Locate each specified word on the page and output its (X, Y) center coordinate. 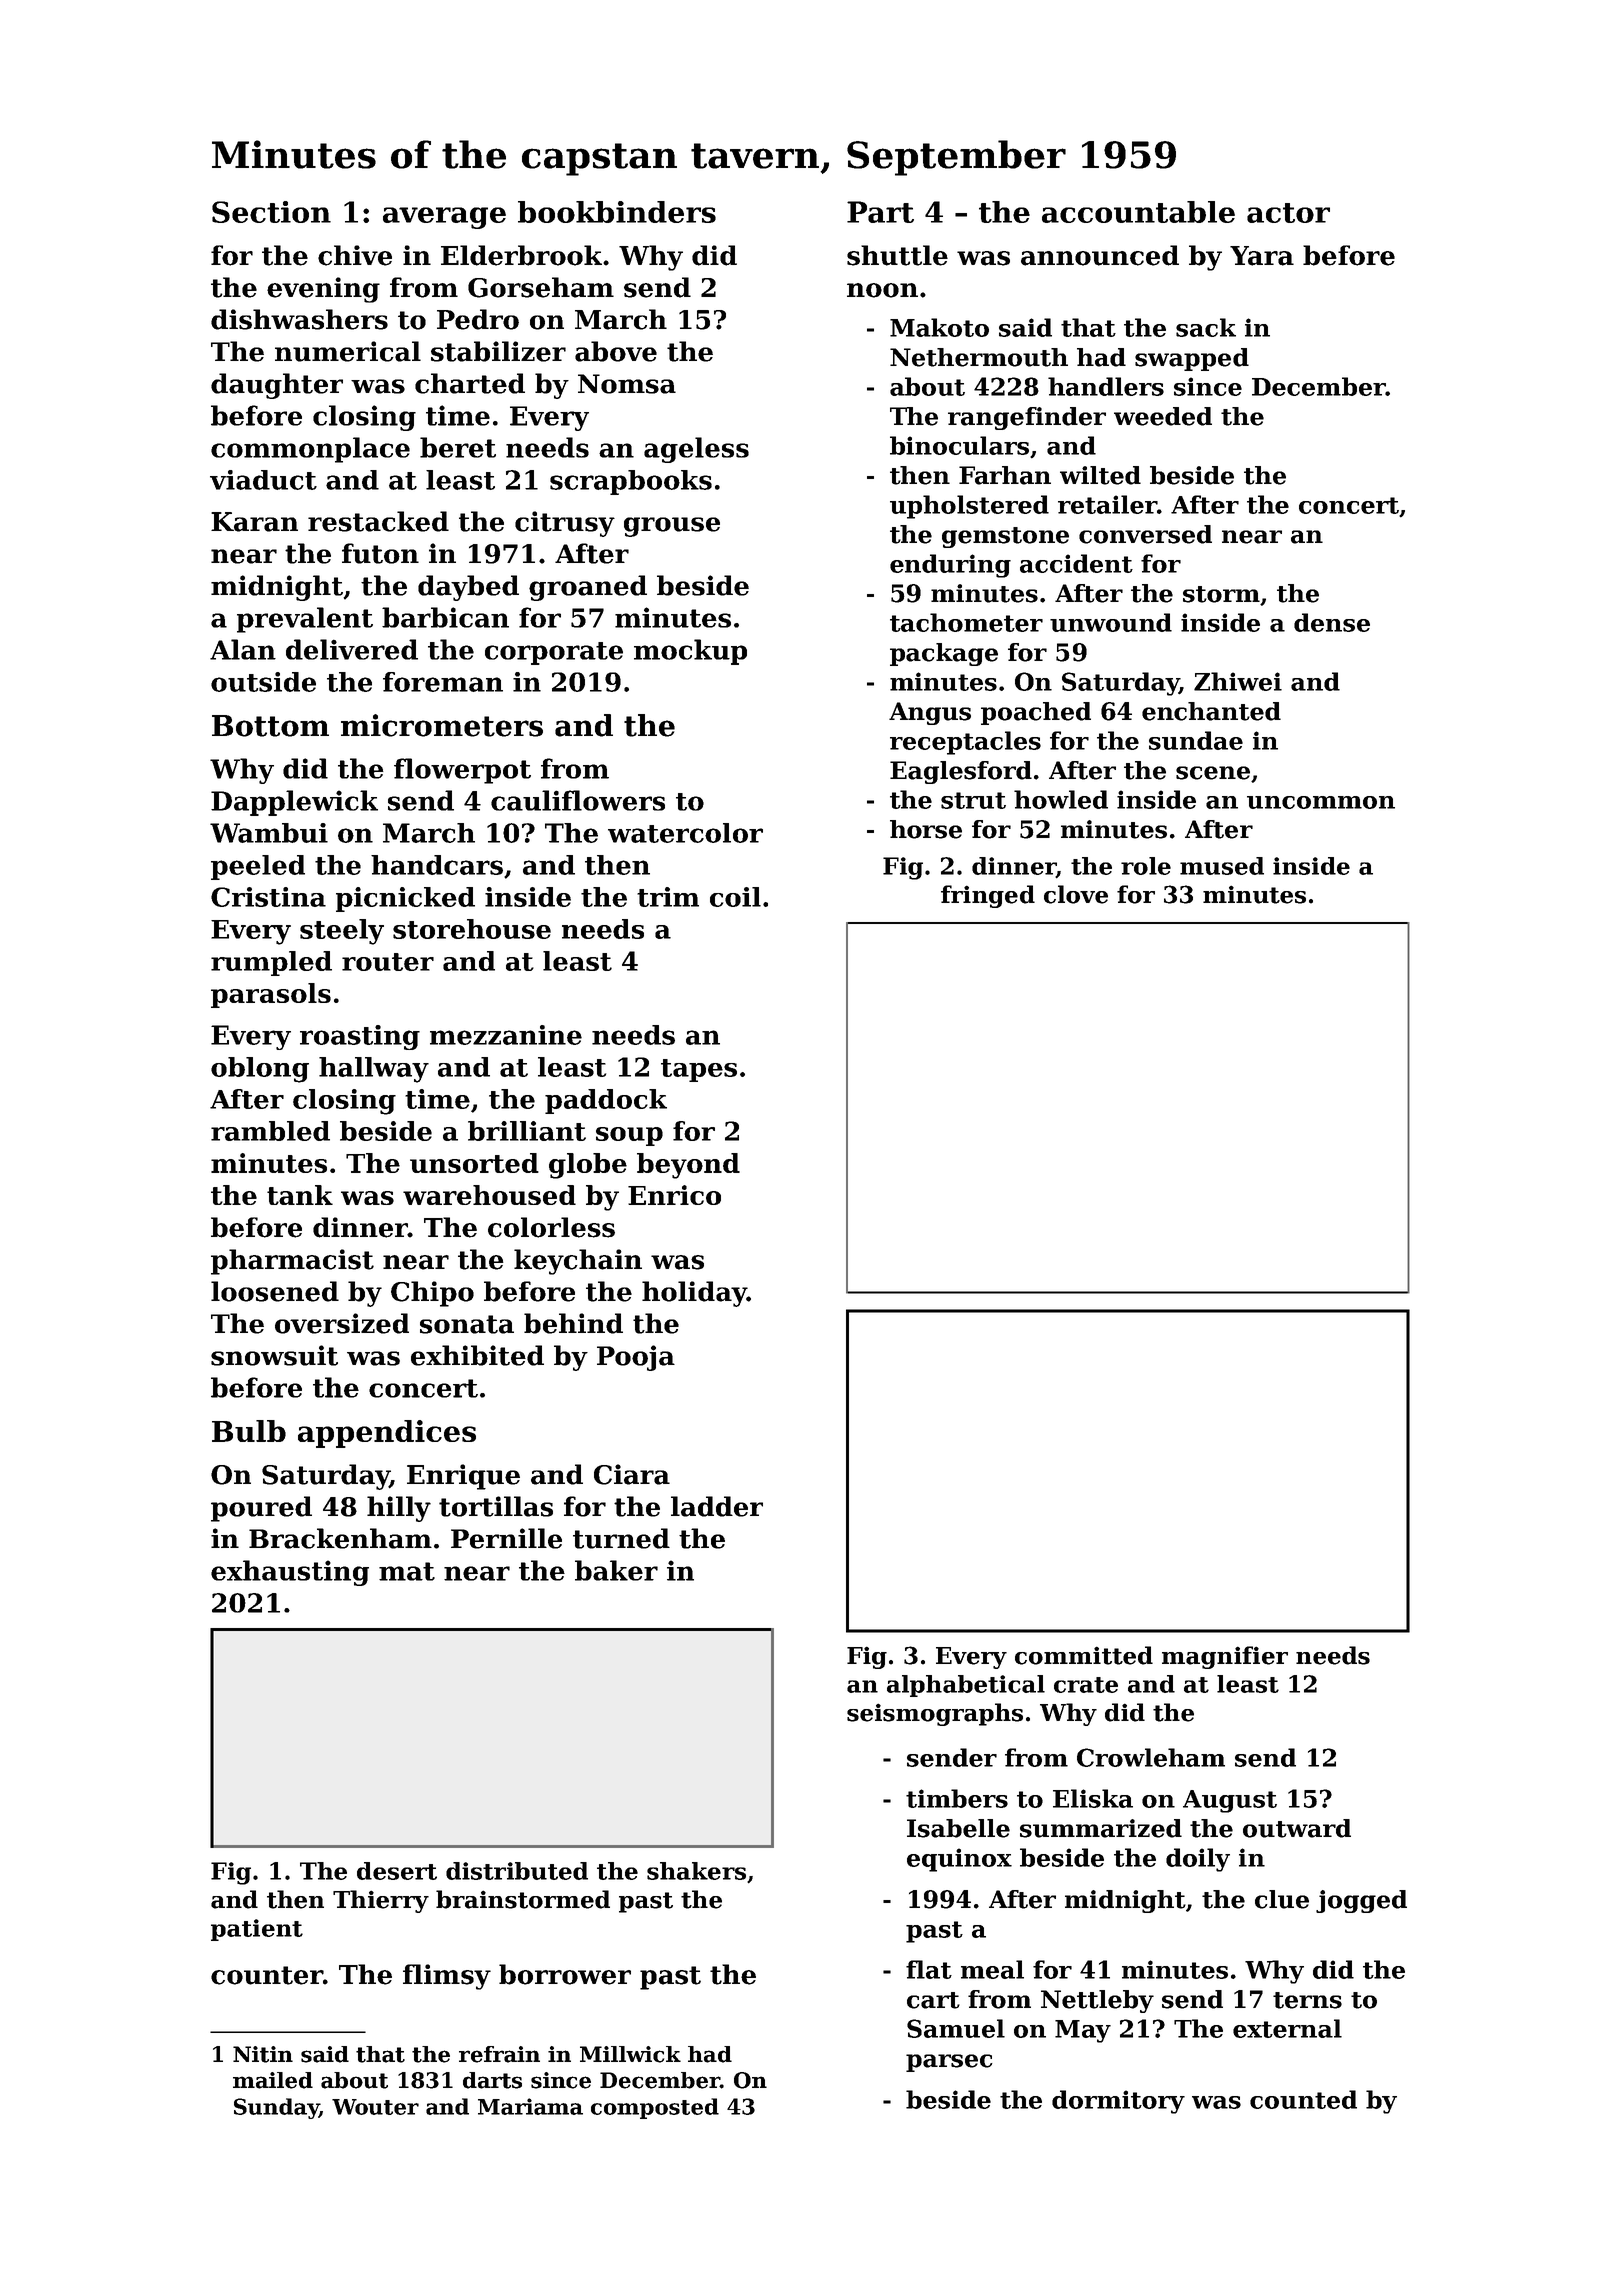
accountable (1138, 212)
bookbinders (617, 212)
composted (655, 2108)
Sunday (276, 2108)
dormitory (1118, 2102)
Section (271, 212)
